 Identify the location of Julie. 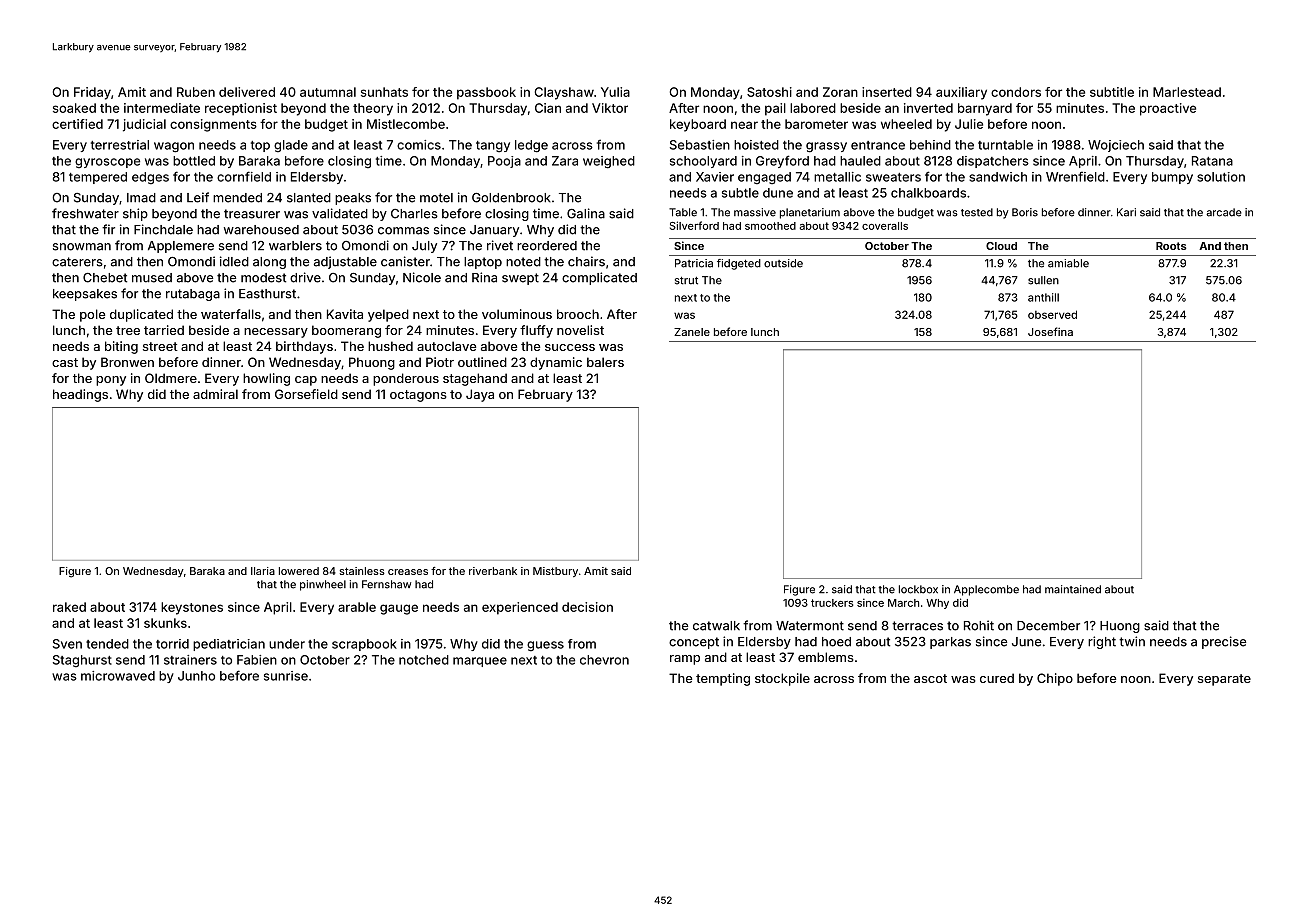
(969, 124).
